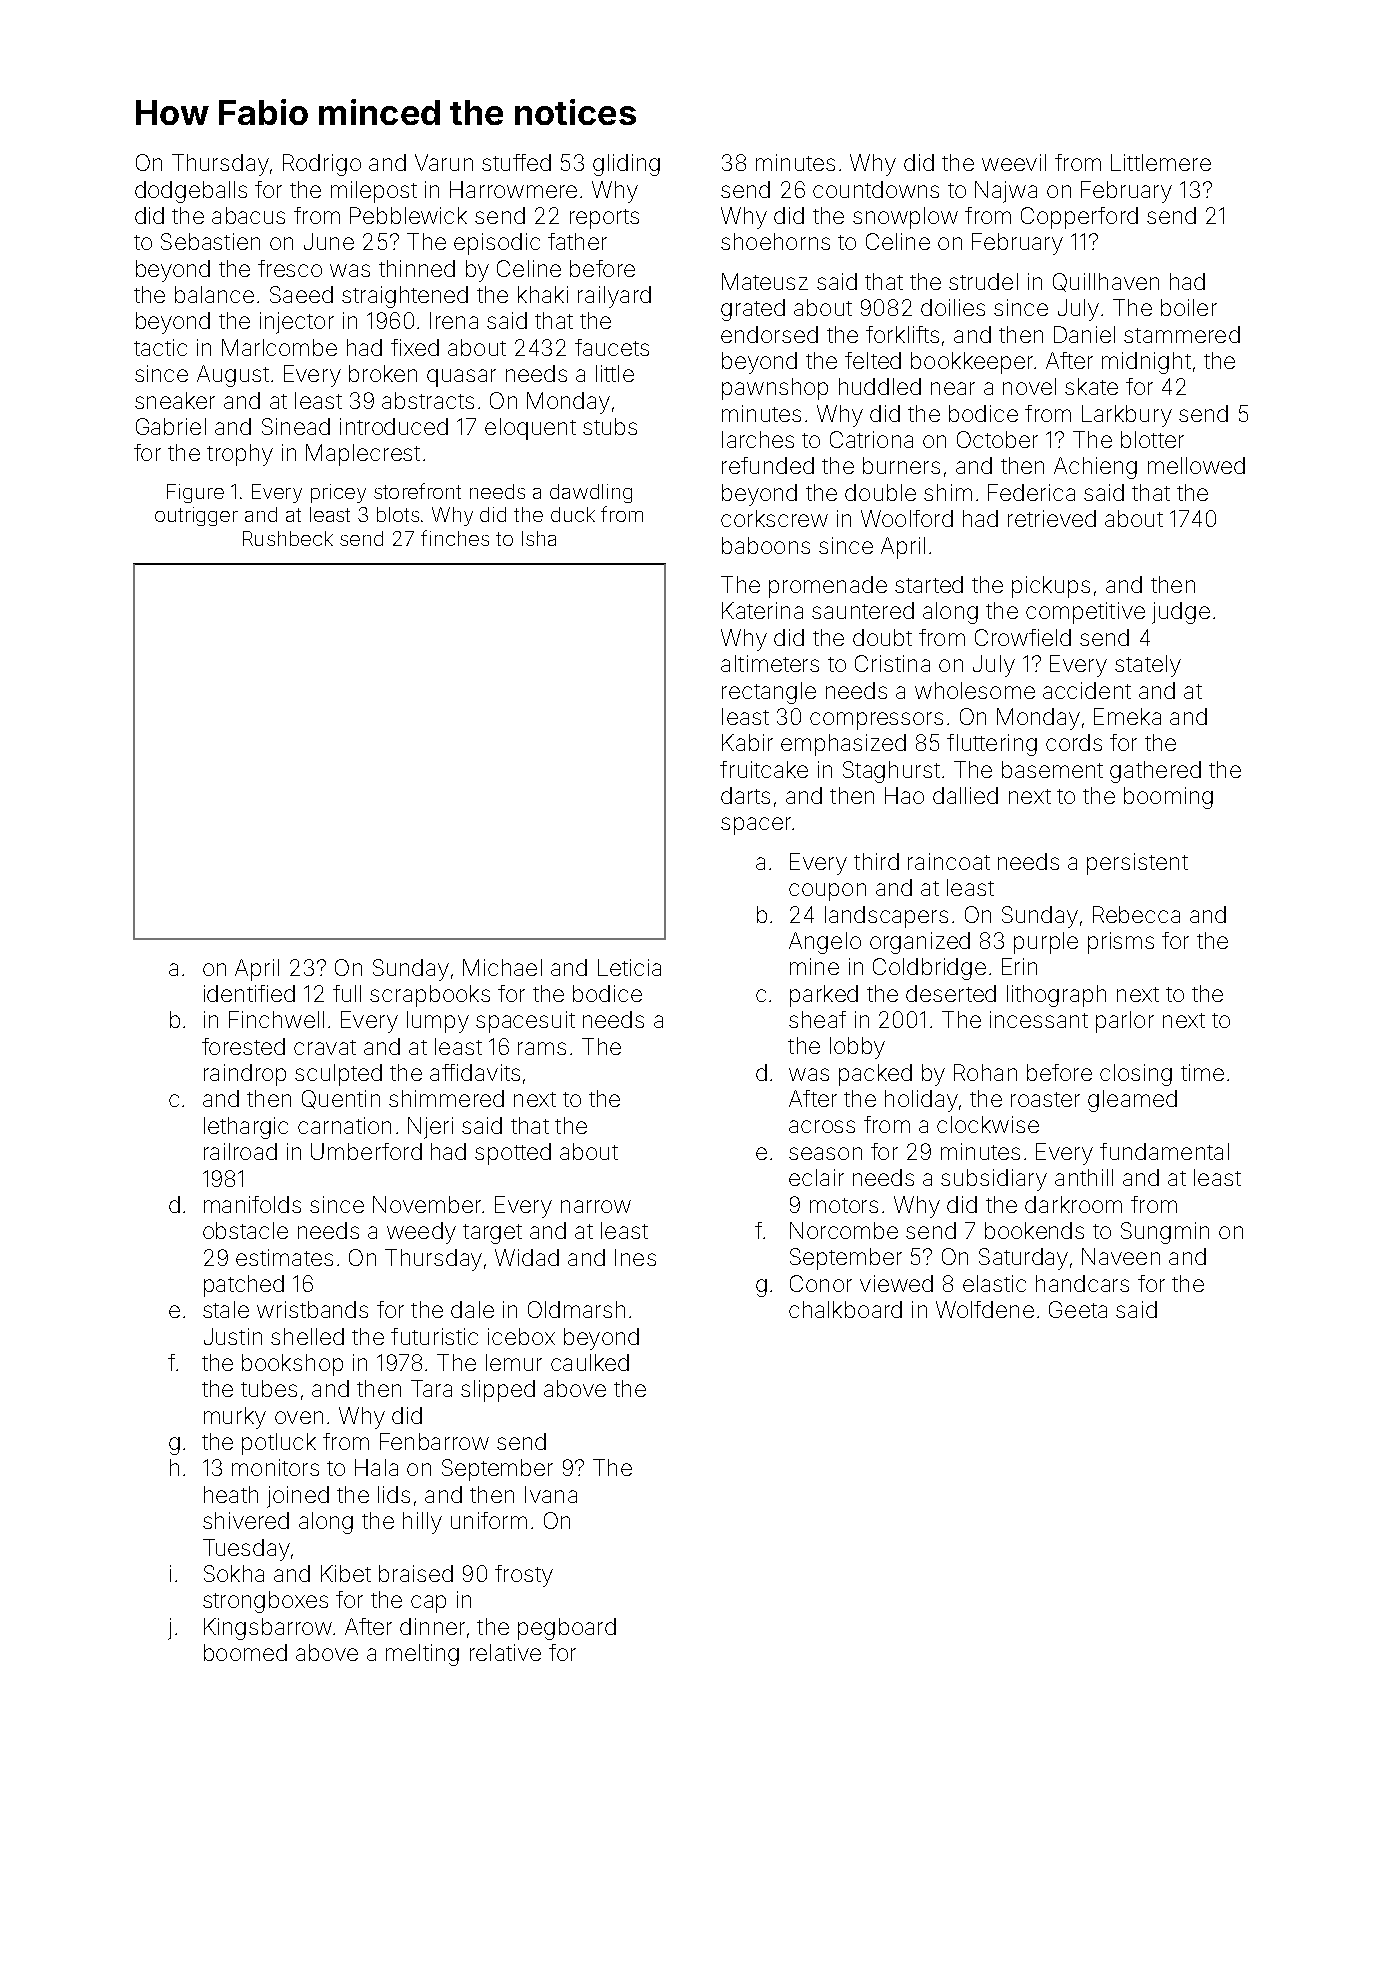 This screenshot has width=1386, height=1969. I want to click on basement, so click(1052, 769).
